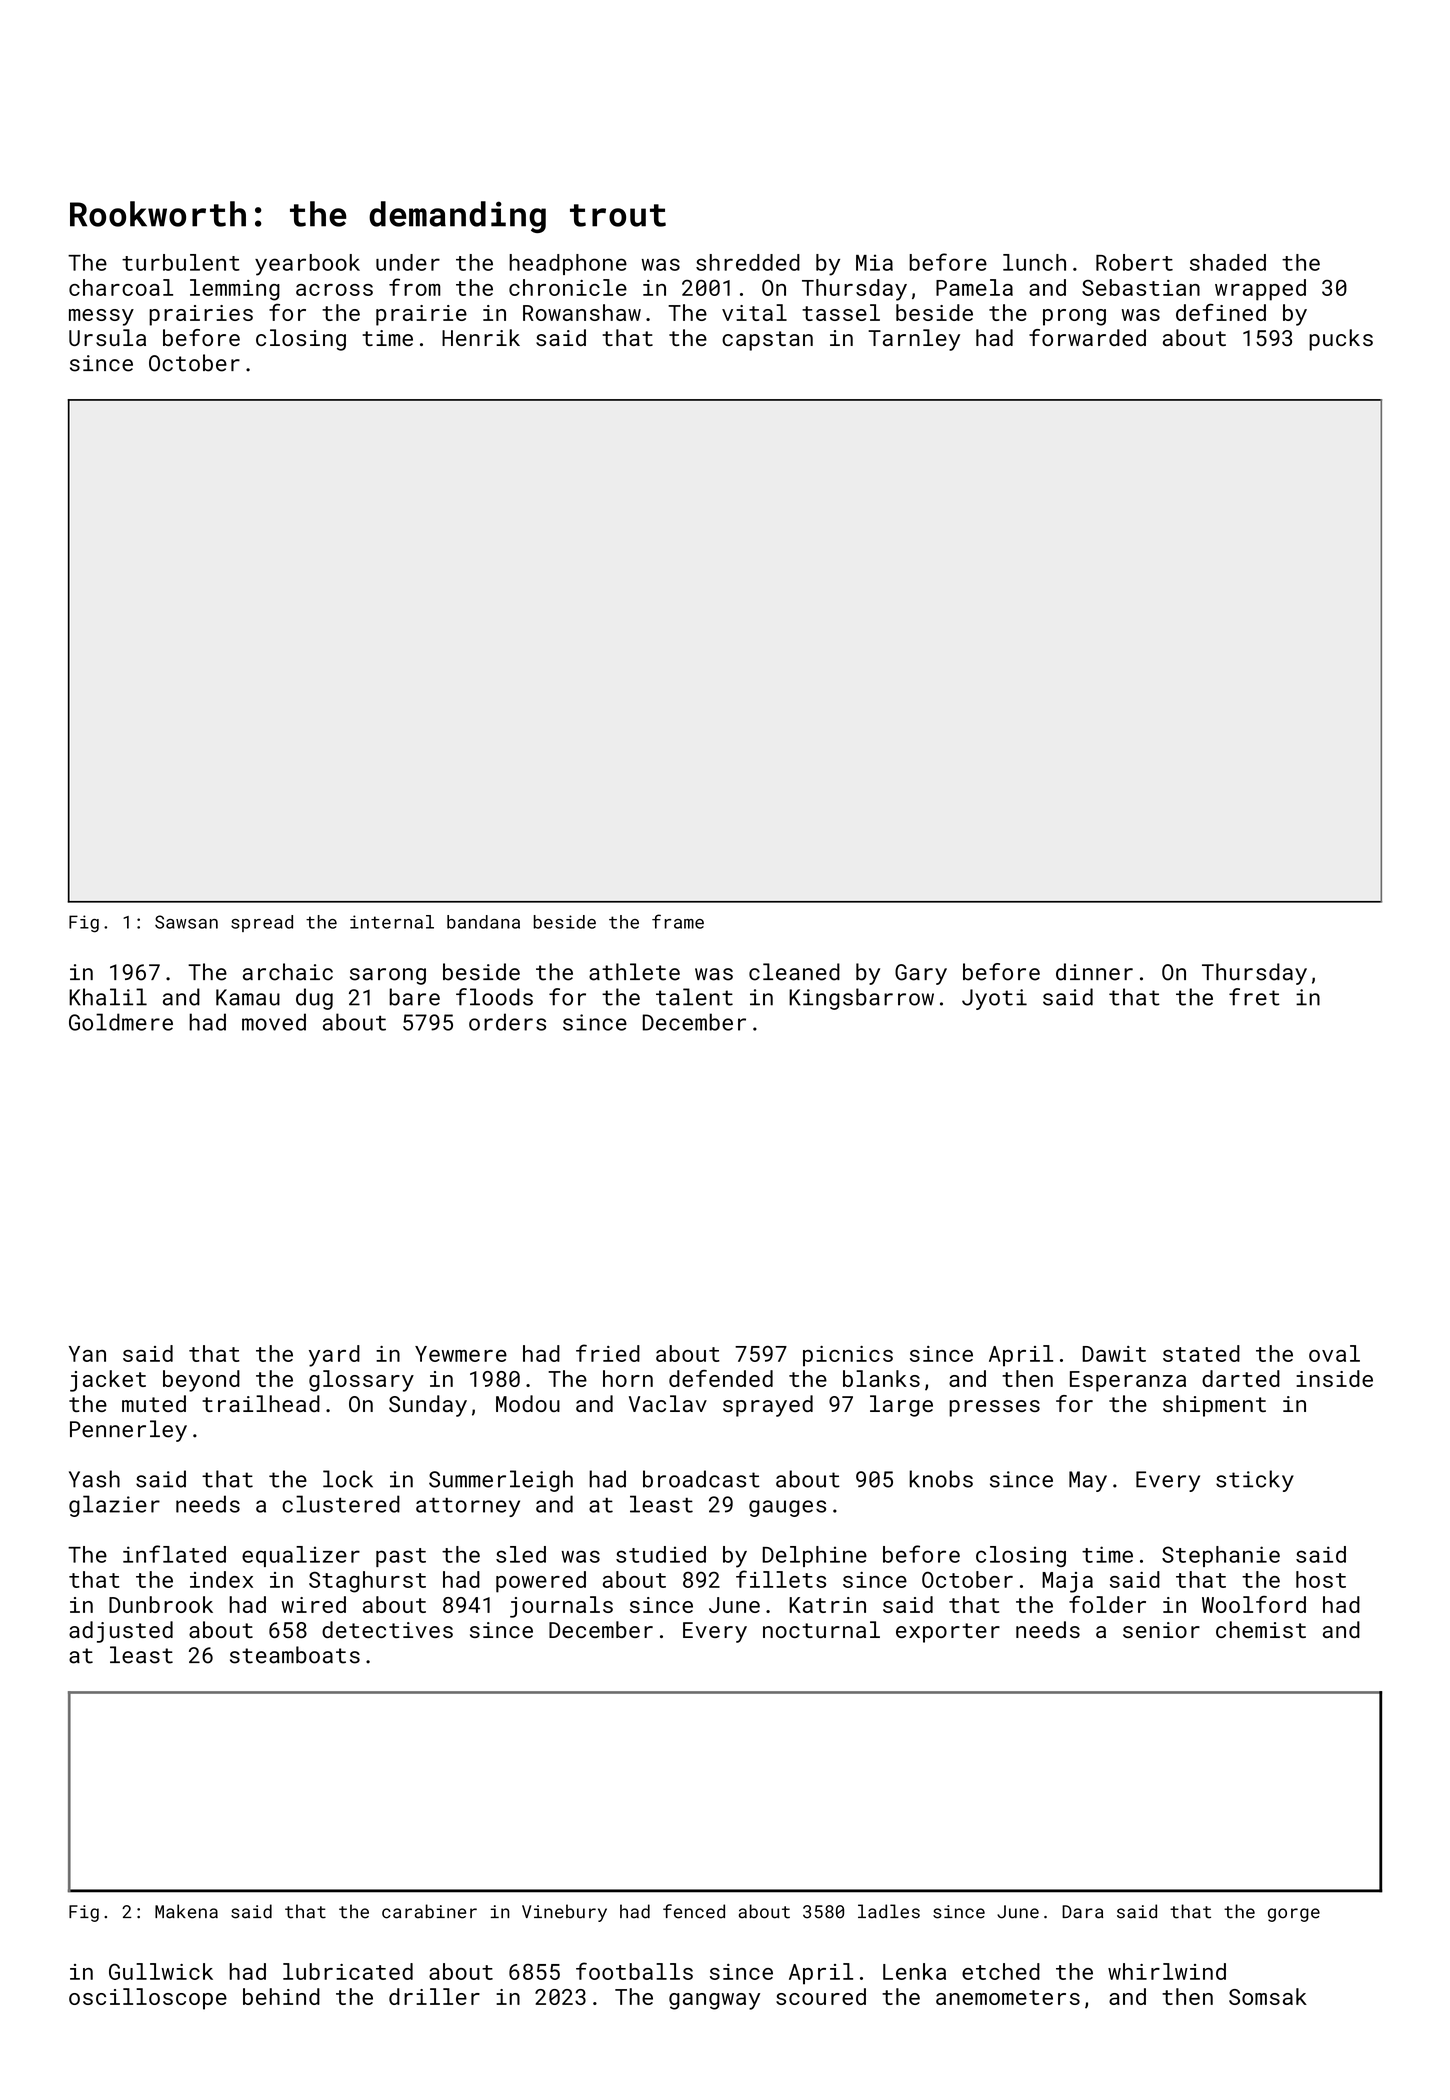 The width and height of the screenshot is (1450, 2100). What do you see at coordinates (94, 1479) in the screenshot?
I see `Yash` at bounding box center [94, 1479].
